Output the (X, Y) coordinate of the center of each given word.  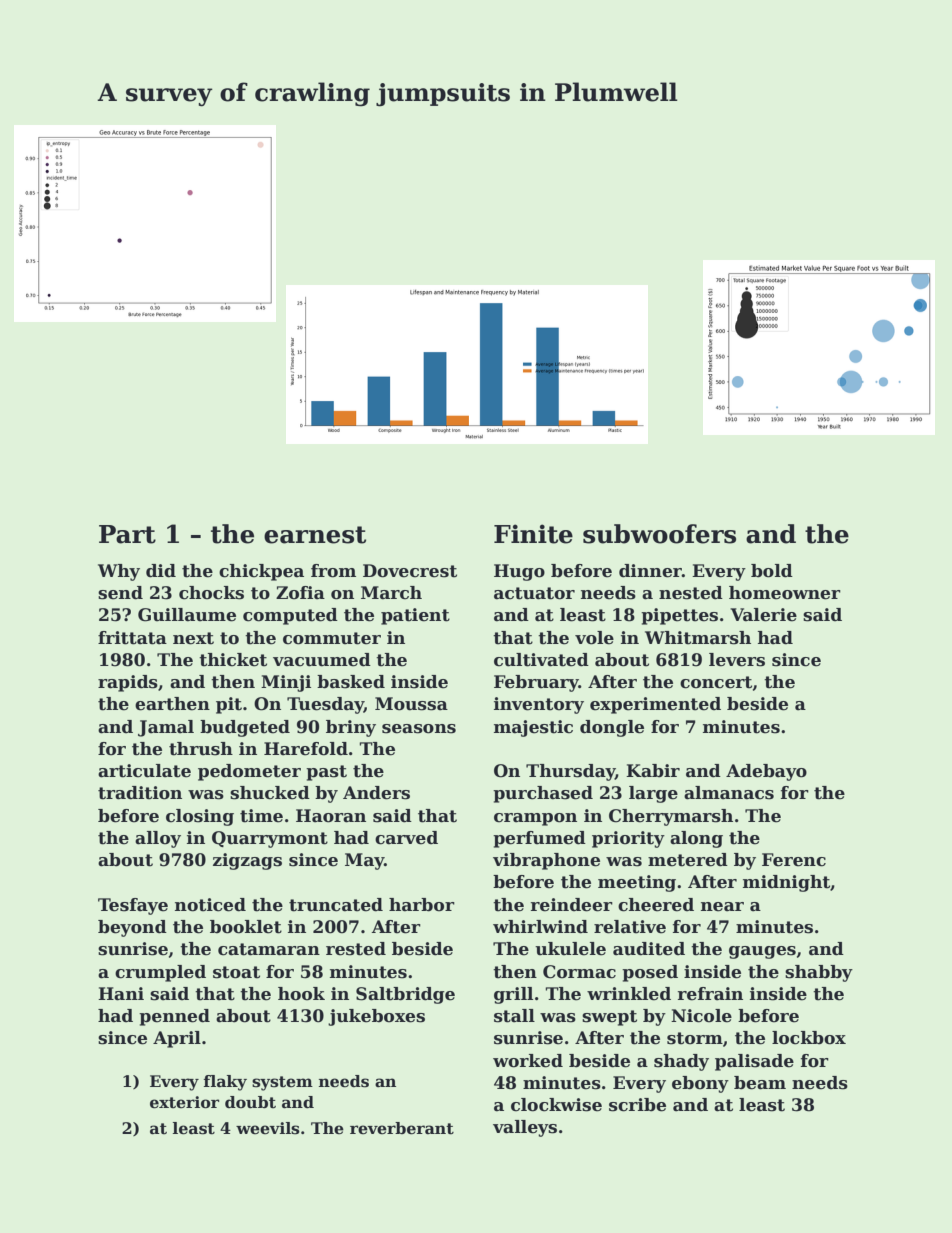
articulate (144, 771)
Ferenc (794, 860)
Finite (533, 534)
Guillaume (187, 615)
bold (772, 571)
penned (174, 1017)
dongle (612, 728)
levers (737, 660)
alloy (158, 839)
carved (406, 838)
